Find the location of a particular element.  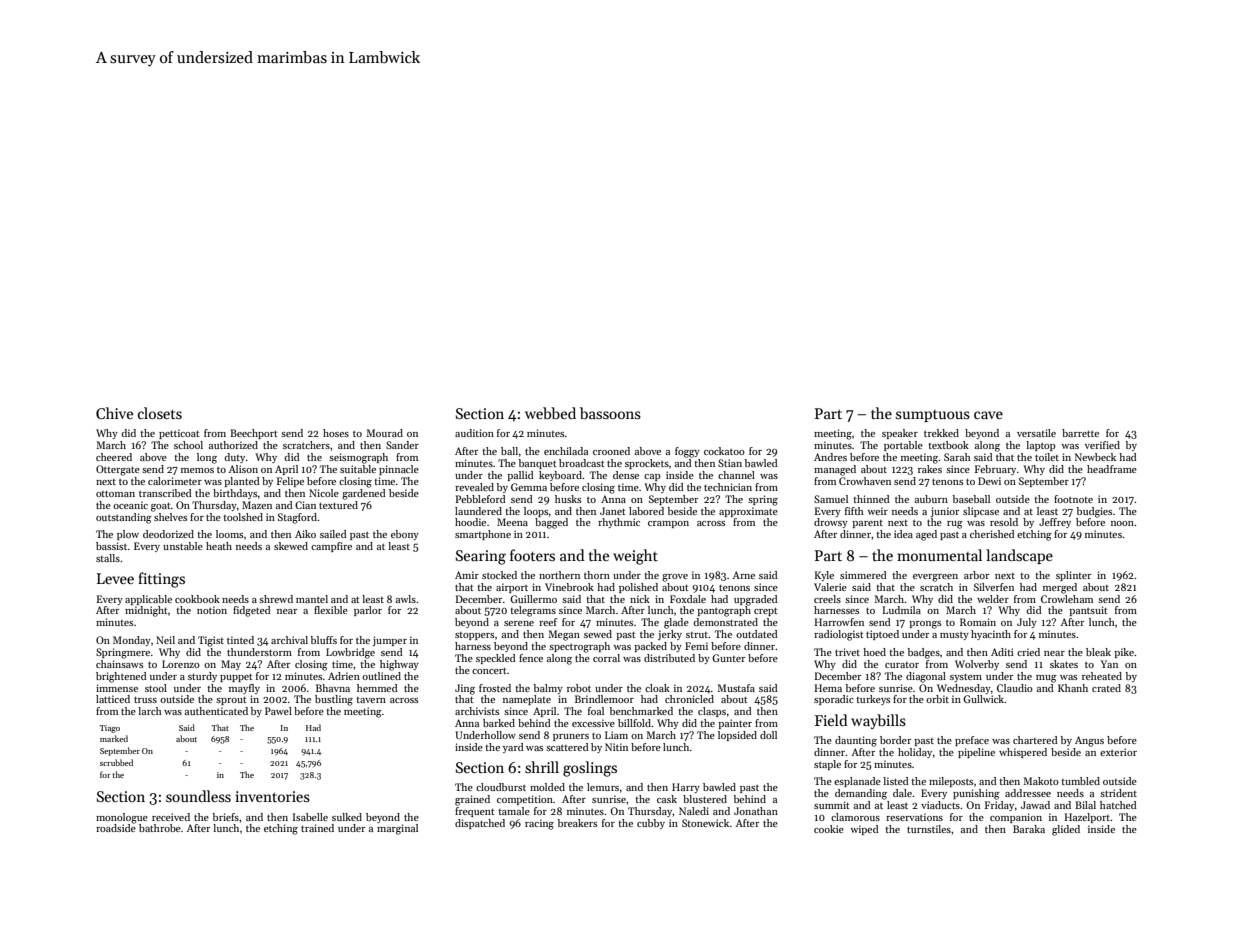

crampon is located at coordinates (668, 524).
